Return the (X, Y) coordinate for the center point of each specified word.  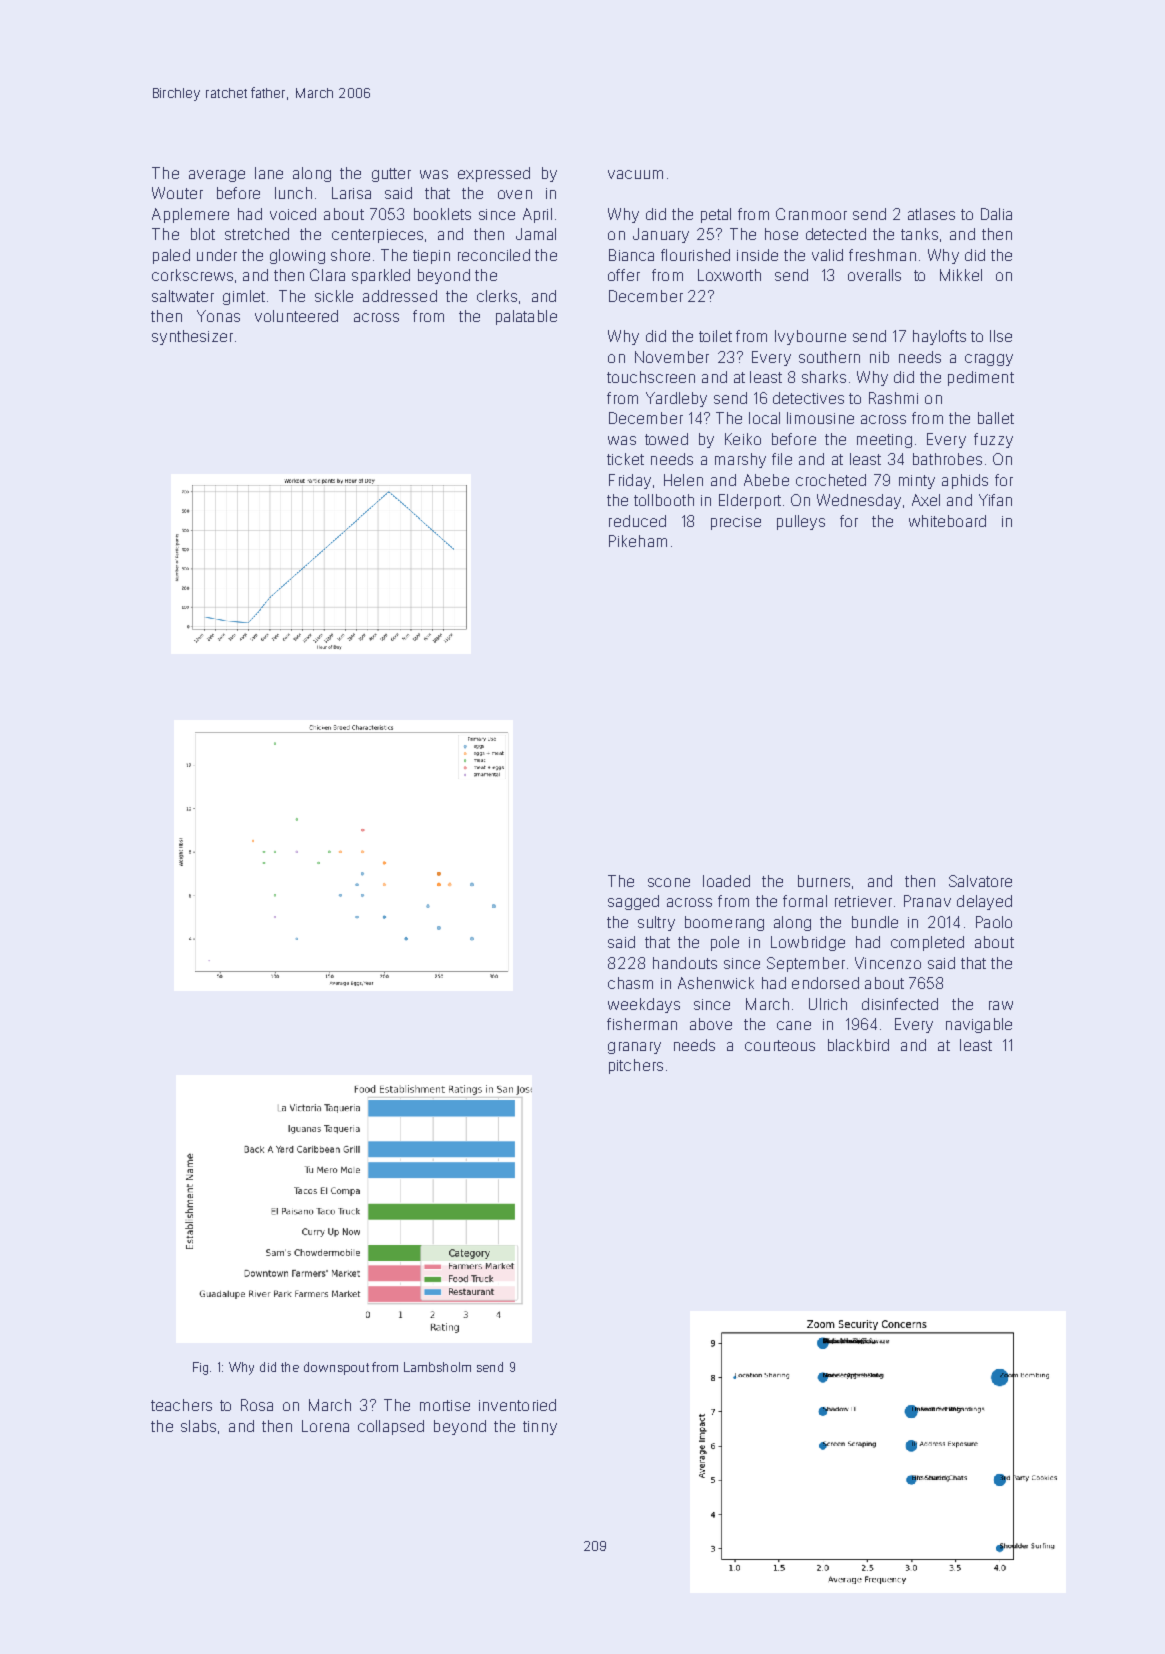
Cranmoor (811, 214)
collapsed (391, 1427)
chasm (630, 983)
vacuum (635, 174)
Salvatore (980, 881)
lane (269, 173)
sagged (633, 902)
